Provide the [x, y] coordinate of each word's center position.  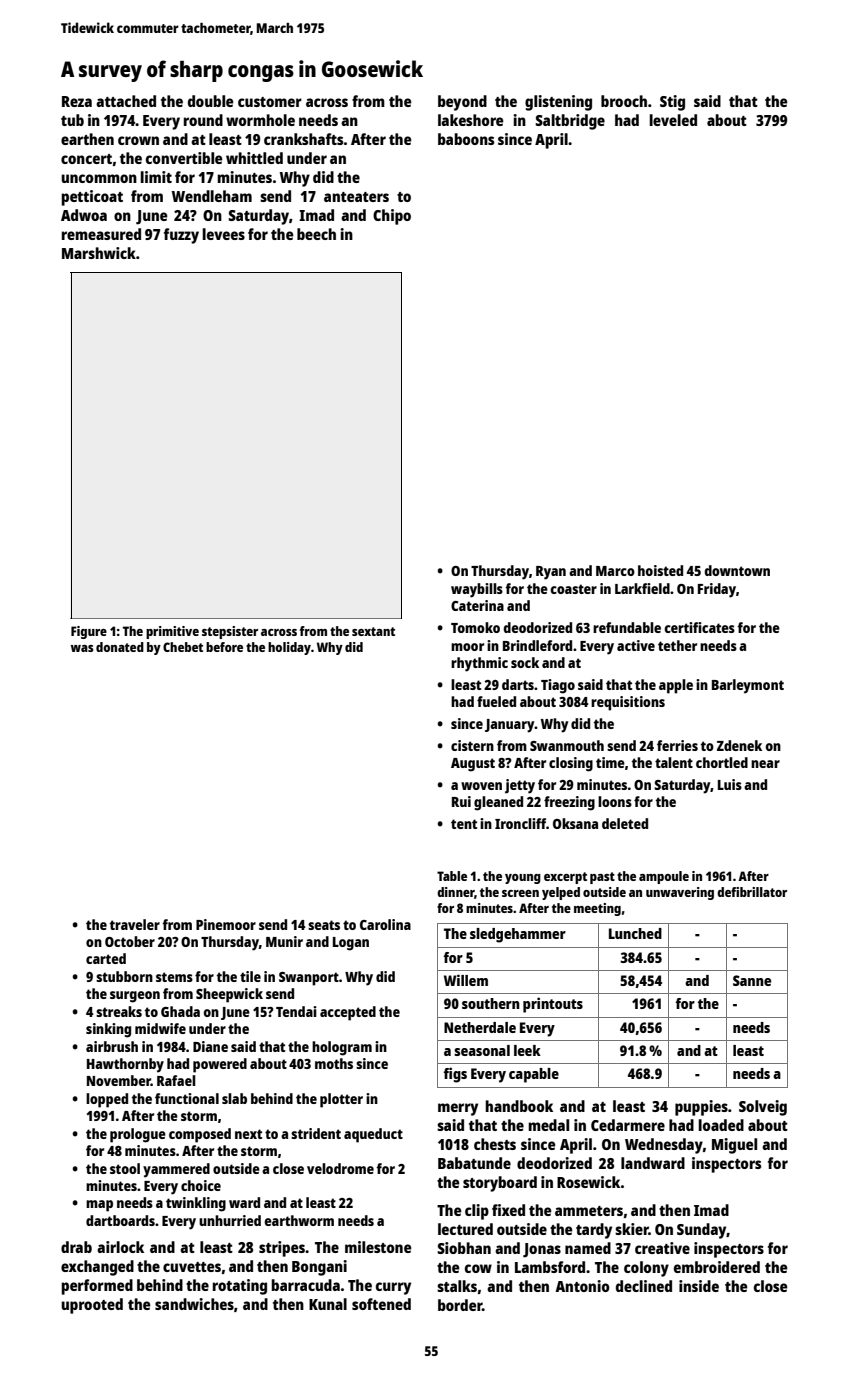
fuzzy [181, 236]
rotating [240, 1287]
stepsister [230, 632]
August [473, 765]
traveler [135, 924]
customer [270, 102]
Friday [717, 590]
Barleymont [748, 686]
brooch [624, 101]
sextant [373, 631]
